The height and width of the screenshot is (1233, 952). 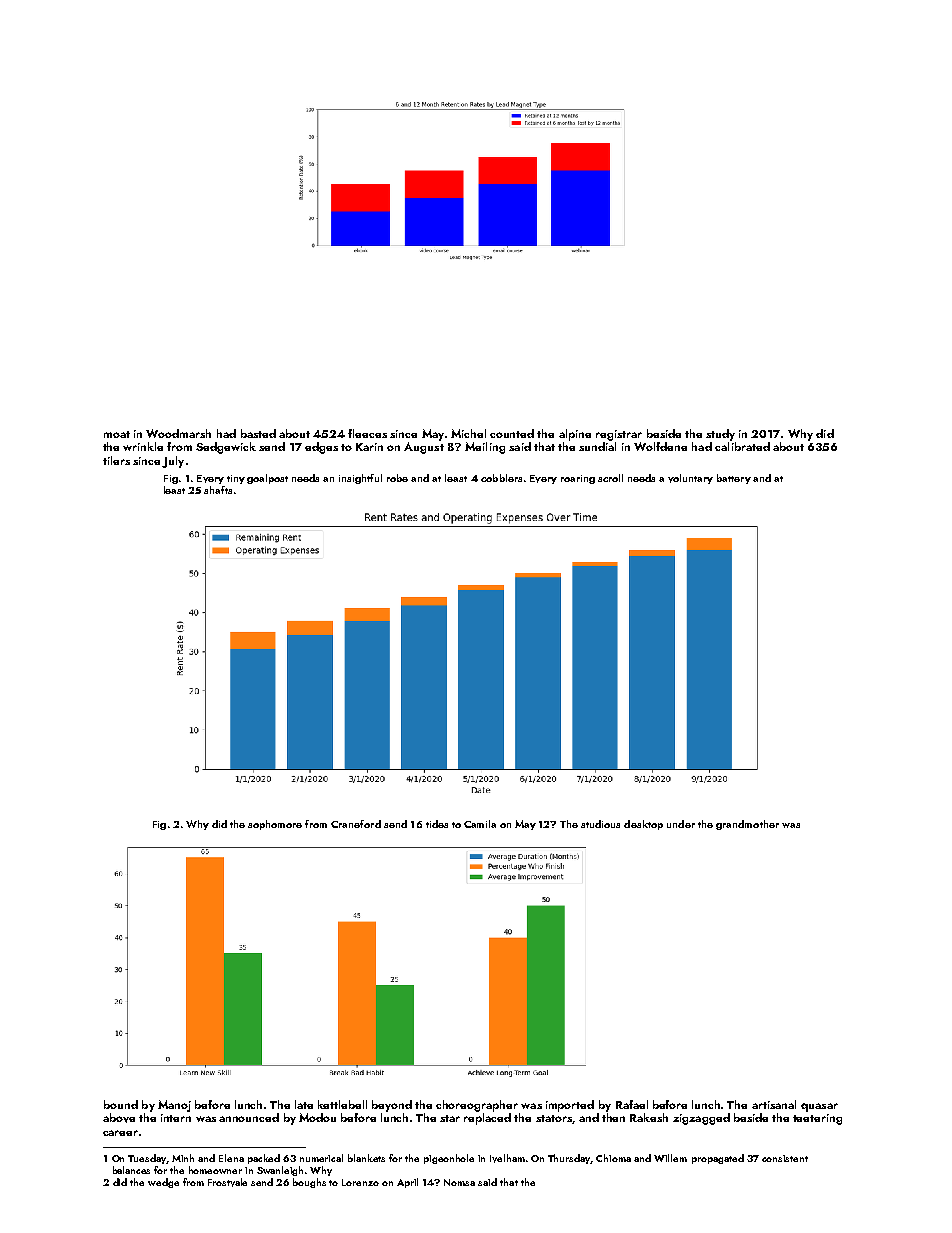 I want to click on Elena, so click(x=231, y=1158).
